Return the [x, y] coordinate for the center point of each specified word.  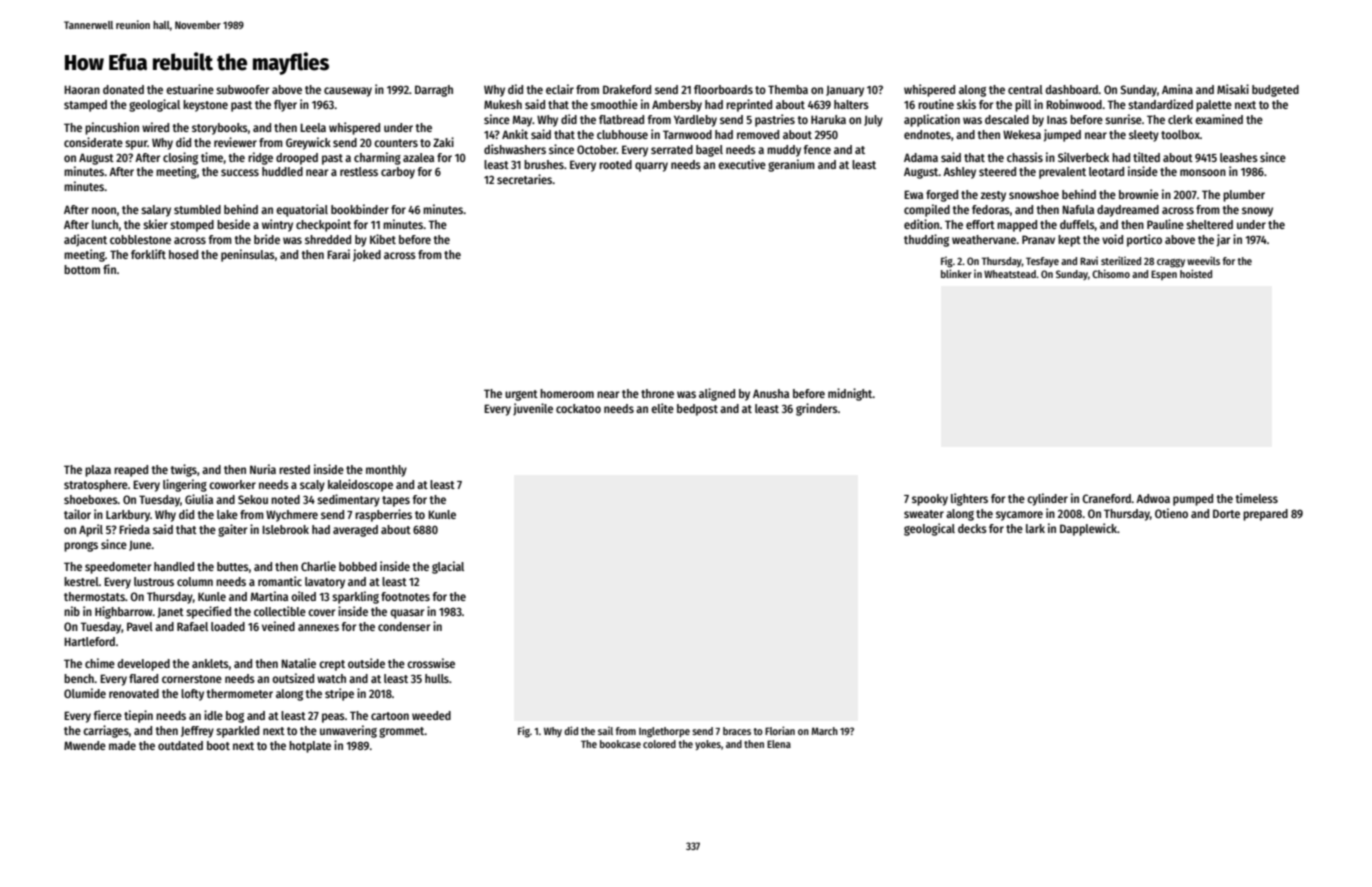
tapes [396, 501]
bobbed [358, 566]
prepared [1265, 515]
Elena [779, 744]
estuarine [190, 89]
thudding [926, 240]
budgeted [1275, 91]
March [824, 731]
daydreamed [1128, 211]
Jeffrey [197, 732]
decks [972, 528]
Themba [788, 89]
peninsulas [248, 255]
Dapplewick [1088, 529]
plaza [98, 471]
